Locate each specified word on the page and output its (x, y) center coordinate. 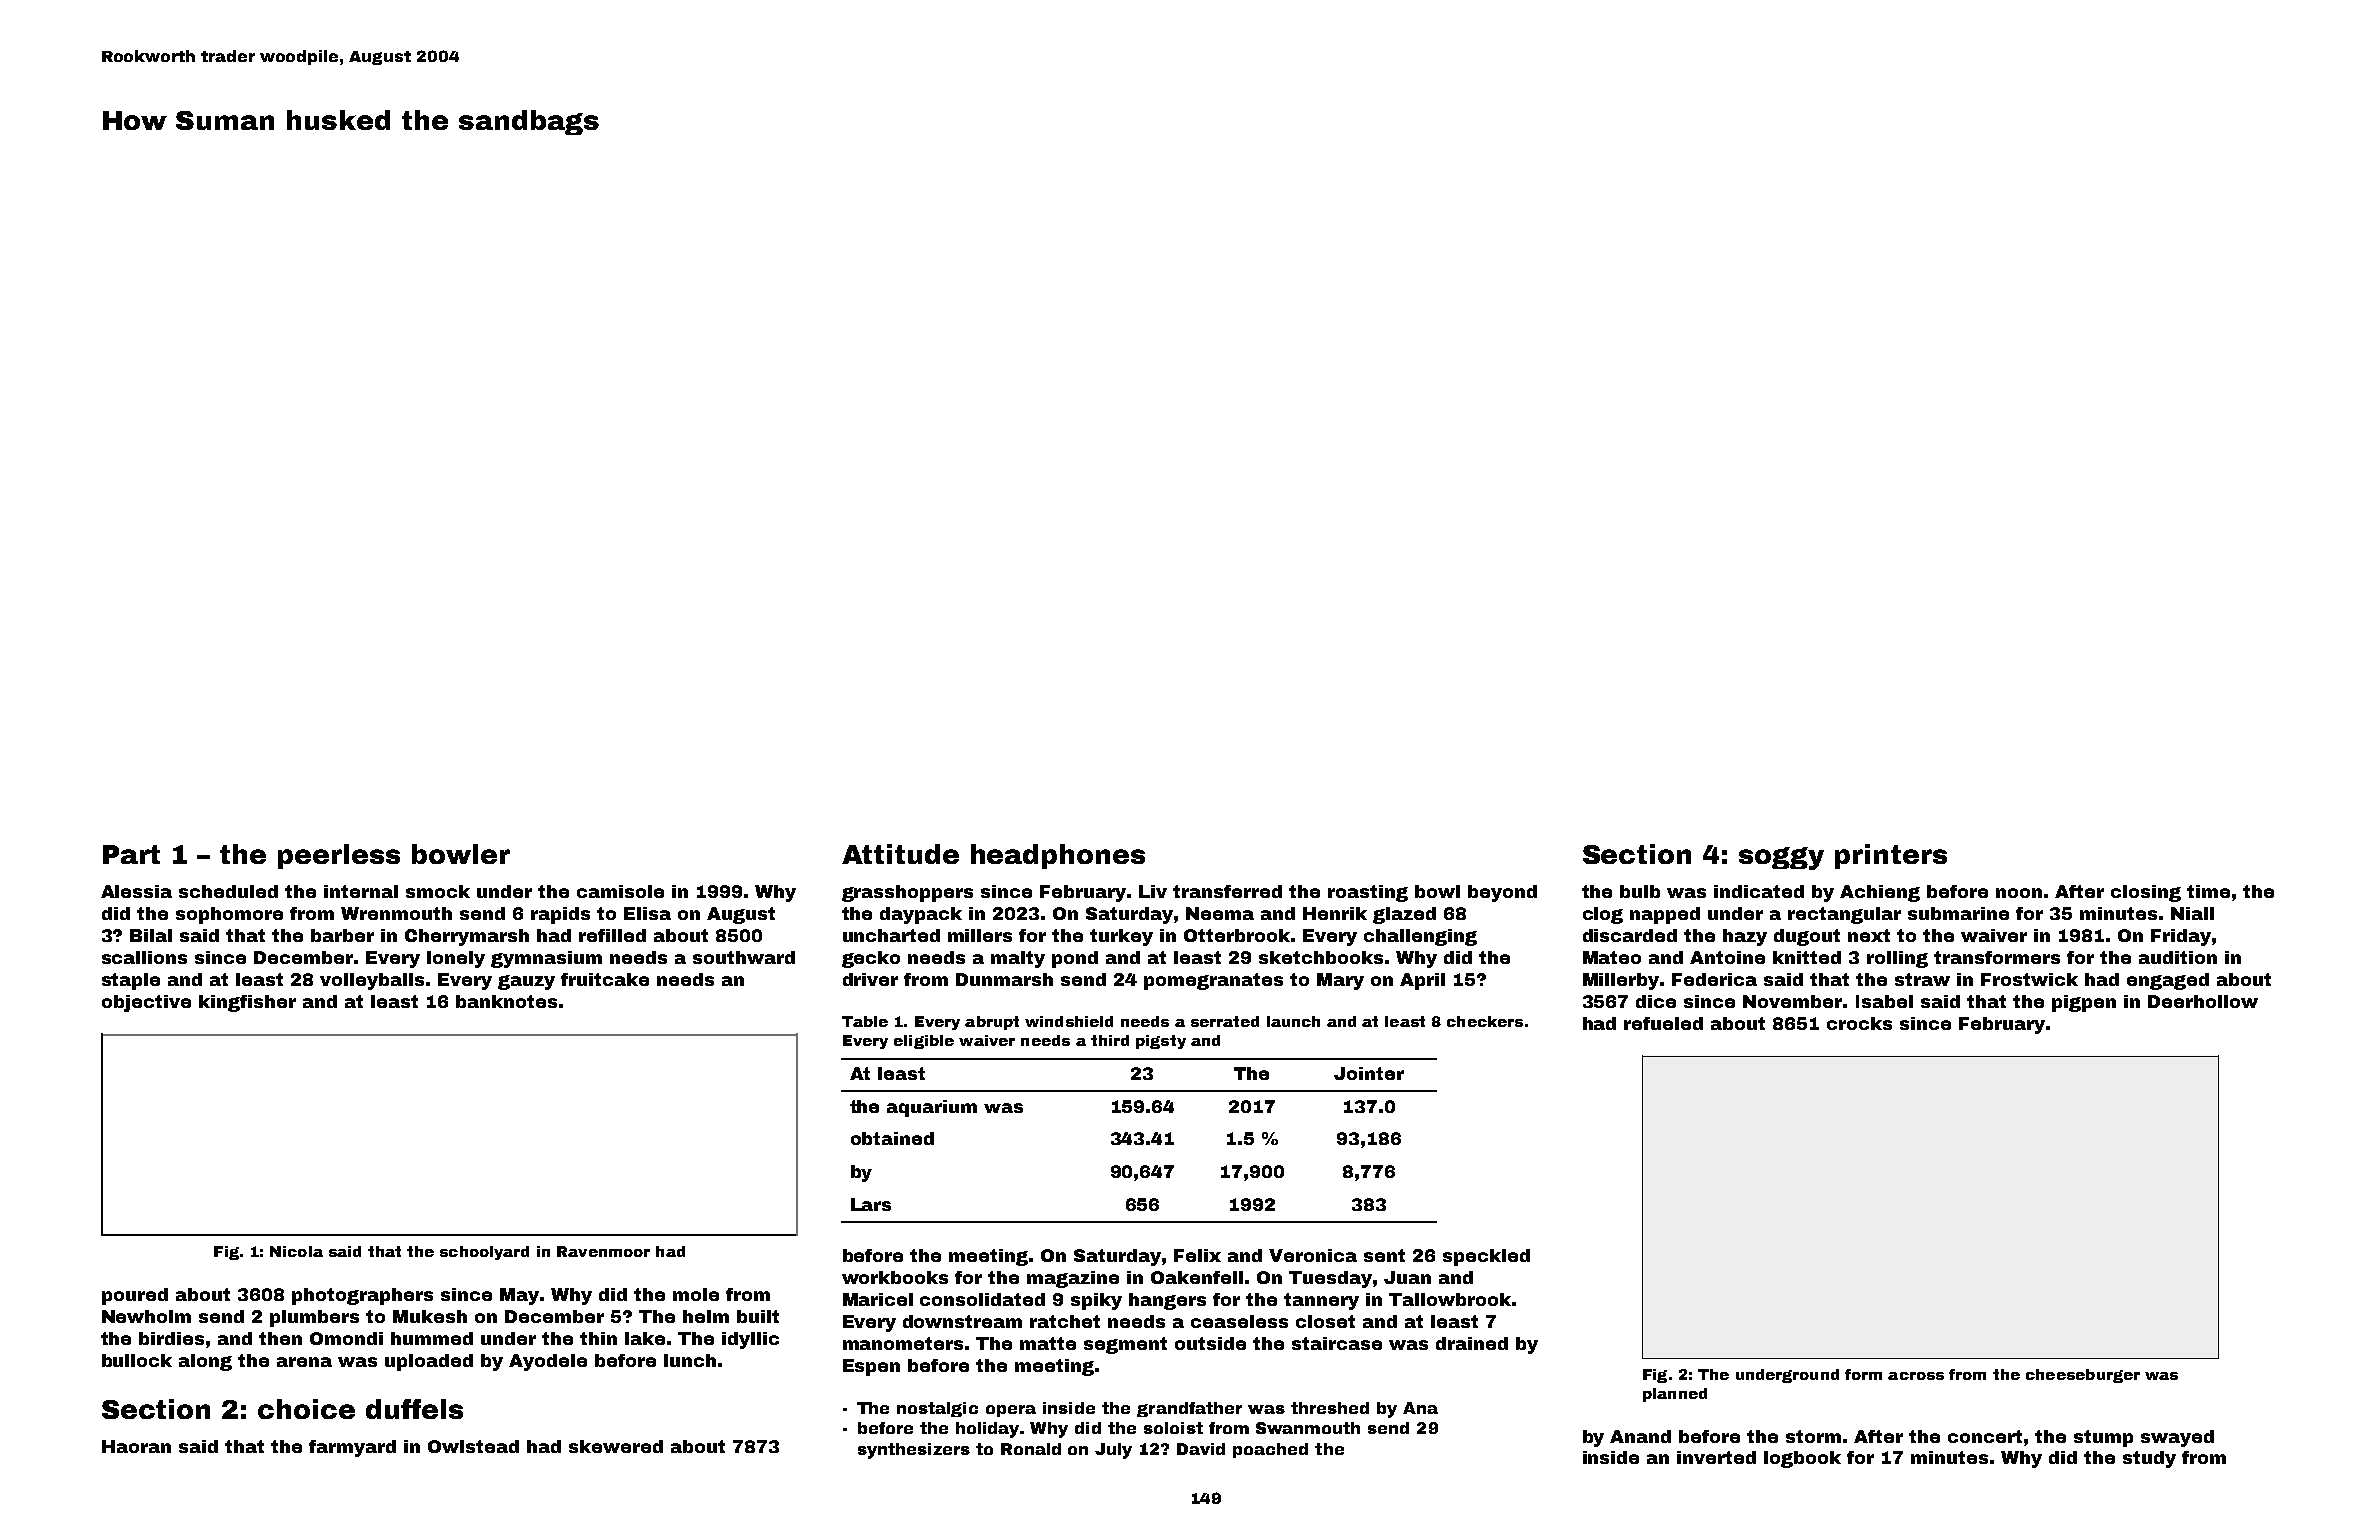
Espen (871, 1367)
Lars (871, 1204)
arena (304, 1362)
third (1110, 1040)
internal (361, 891)
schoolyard (484, 1253)
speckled (1486, 1257)
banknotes (506, 1001)
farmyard (352, 1448)
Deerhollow (2203, 1001)
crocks (1859, 1023)
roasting (1368, 893)
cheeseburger (2083, 1376)
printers (1891, 856)
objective (146, 1003)
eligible (924, 1042)
